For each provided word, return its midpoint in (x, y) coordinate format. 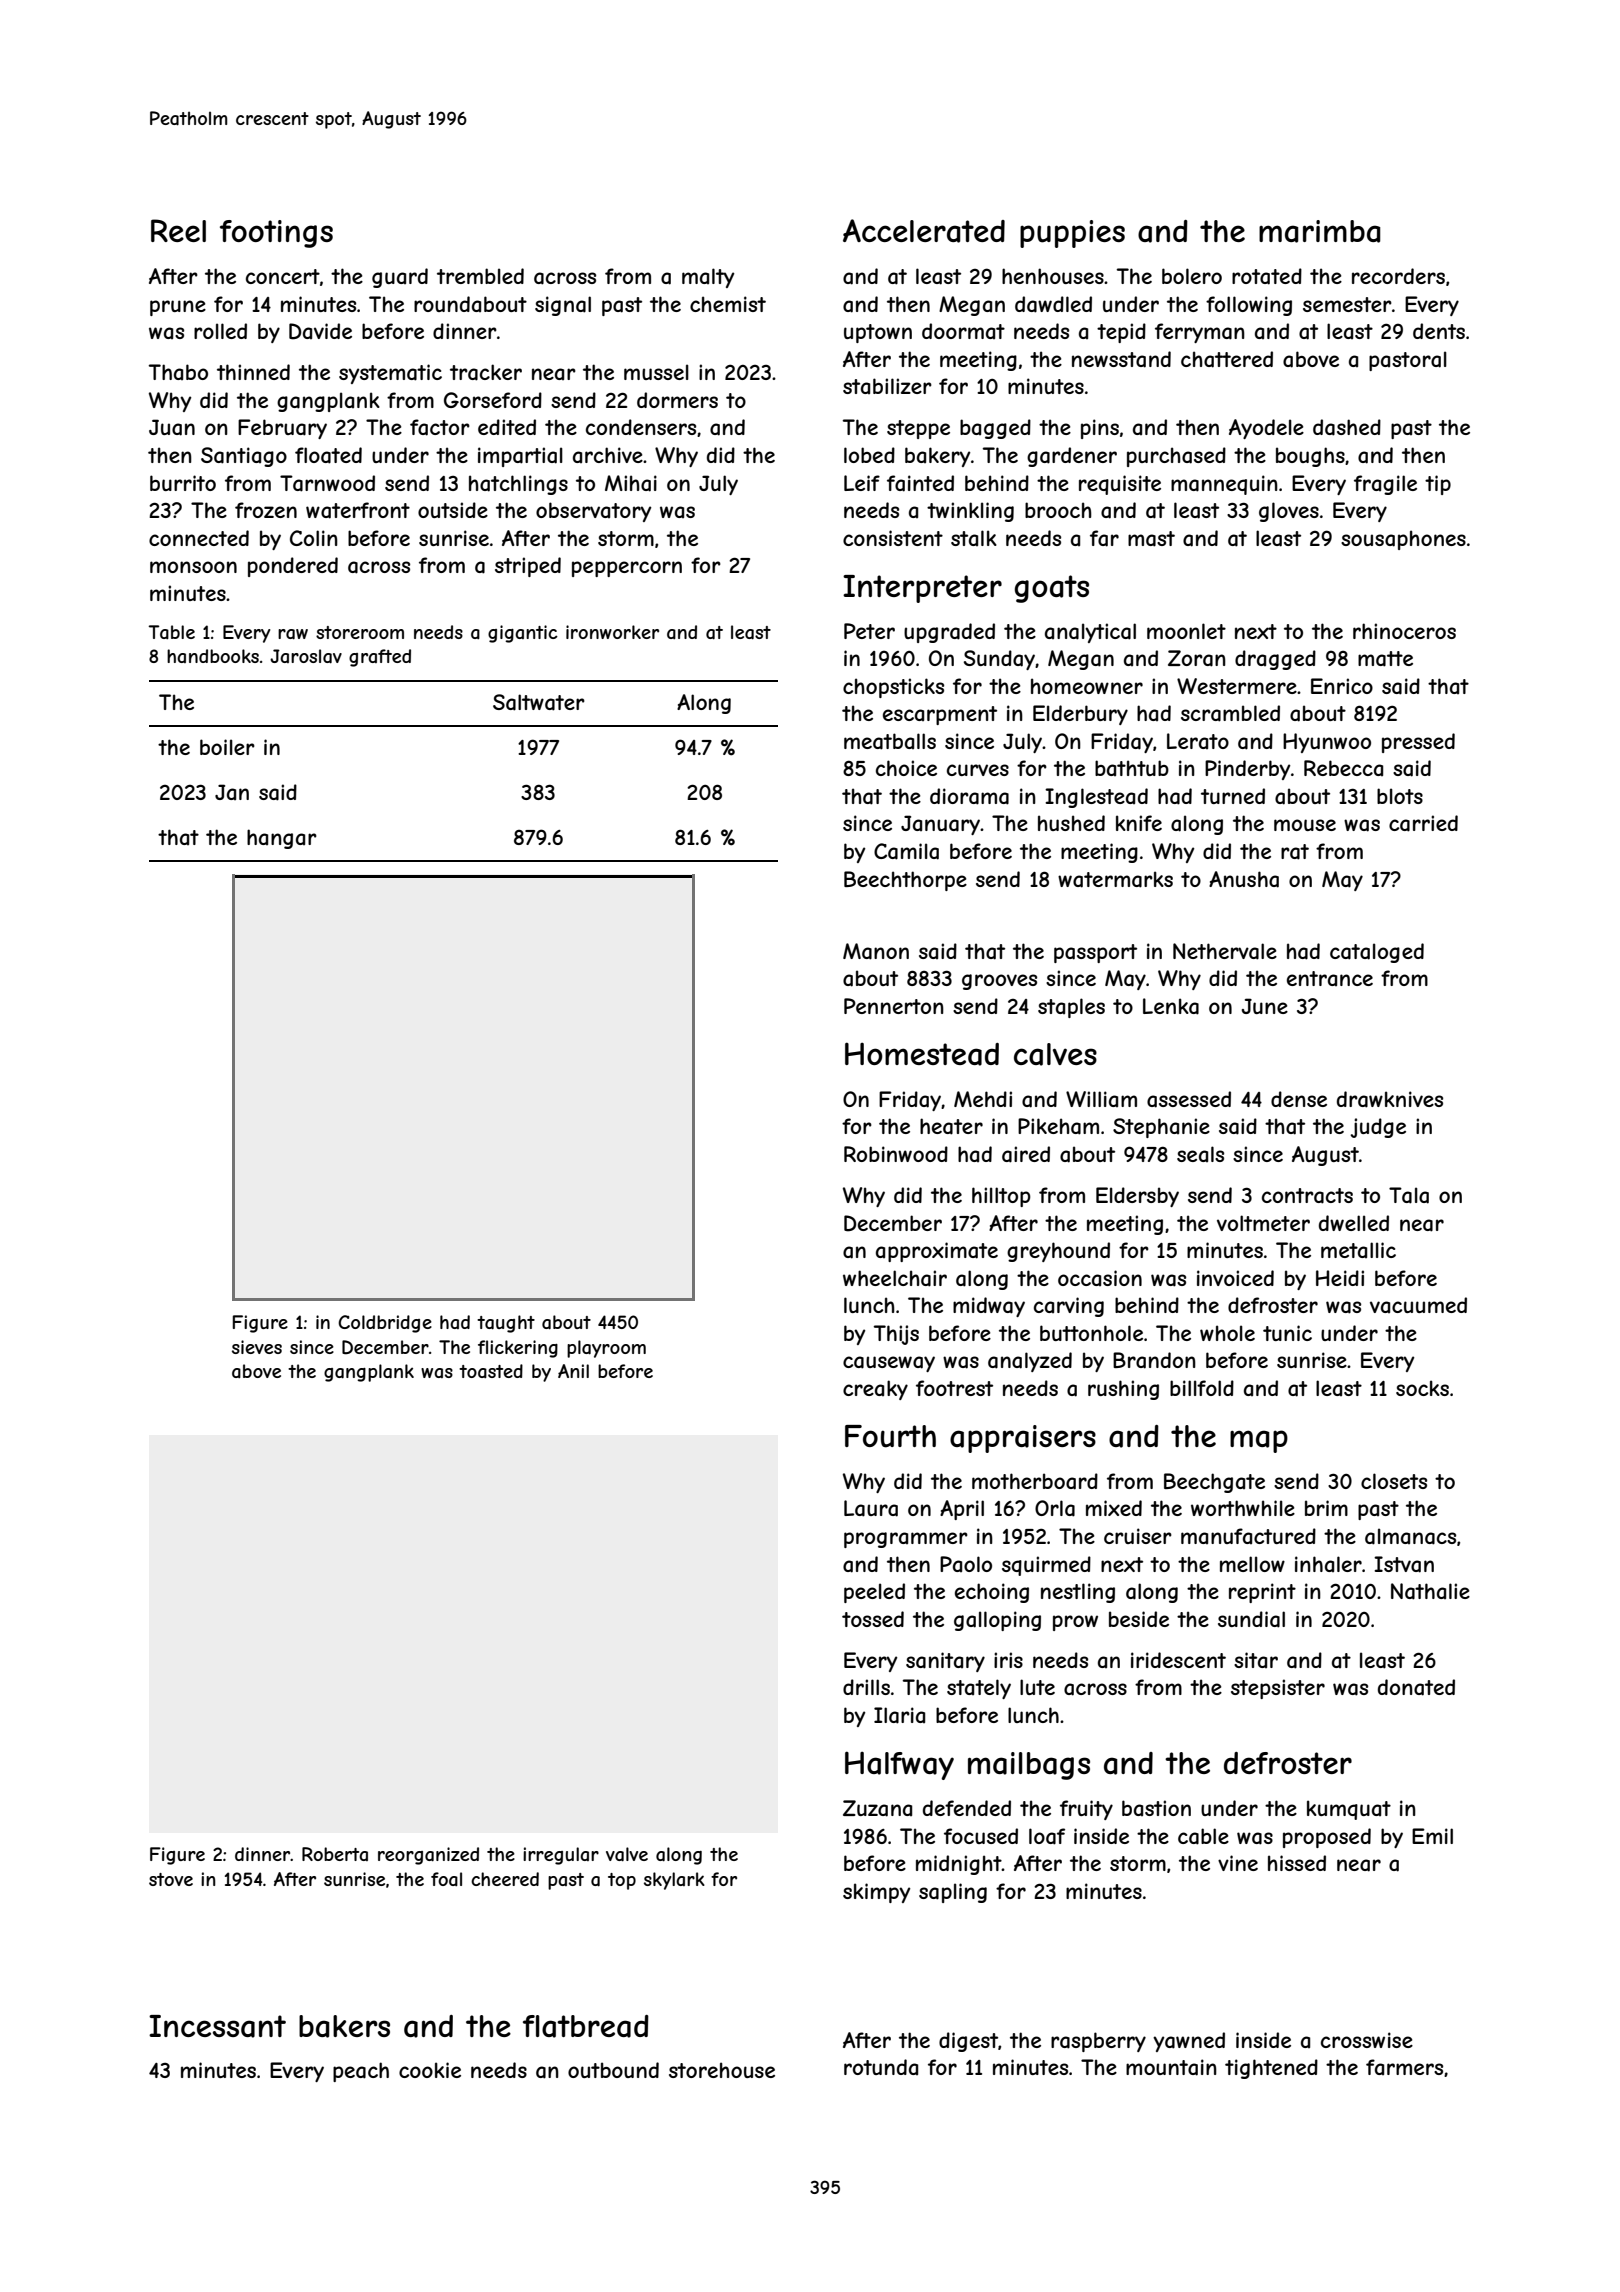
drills (866, 1687)
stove (171, 1879)
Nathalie (1430, 1591)
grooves (999, 982)
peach (361, 2072)
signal (563, 306)
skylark (674, 1881)
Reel (178, 230)
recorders (1398, 276)
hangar (282, 839)
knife (1139, 823)
